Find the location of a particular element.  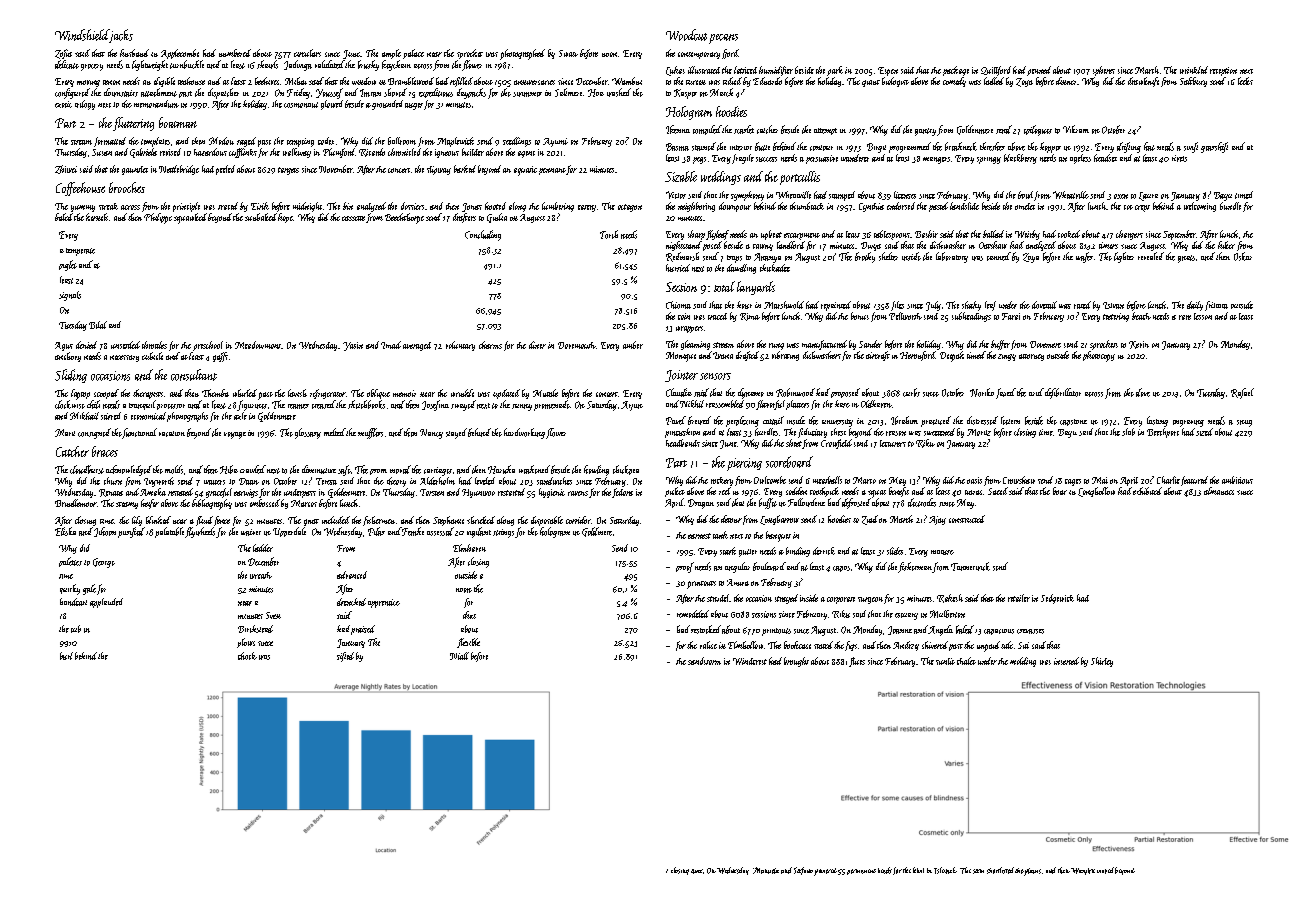

ladled is located at coordinates (994, 81).
